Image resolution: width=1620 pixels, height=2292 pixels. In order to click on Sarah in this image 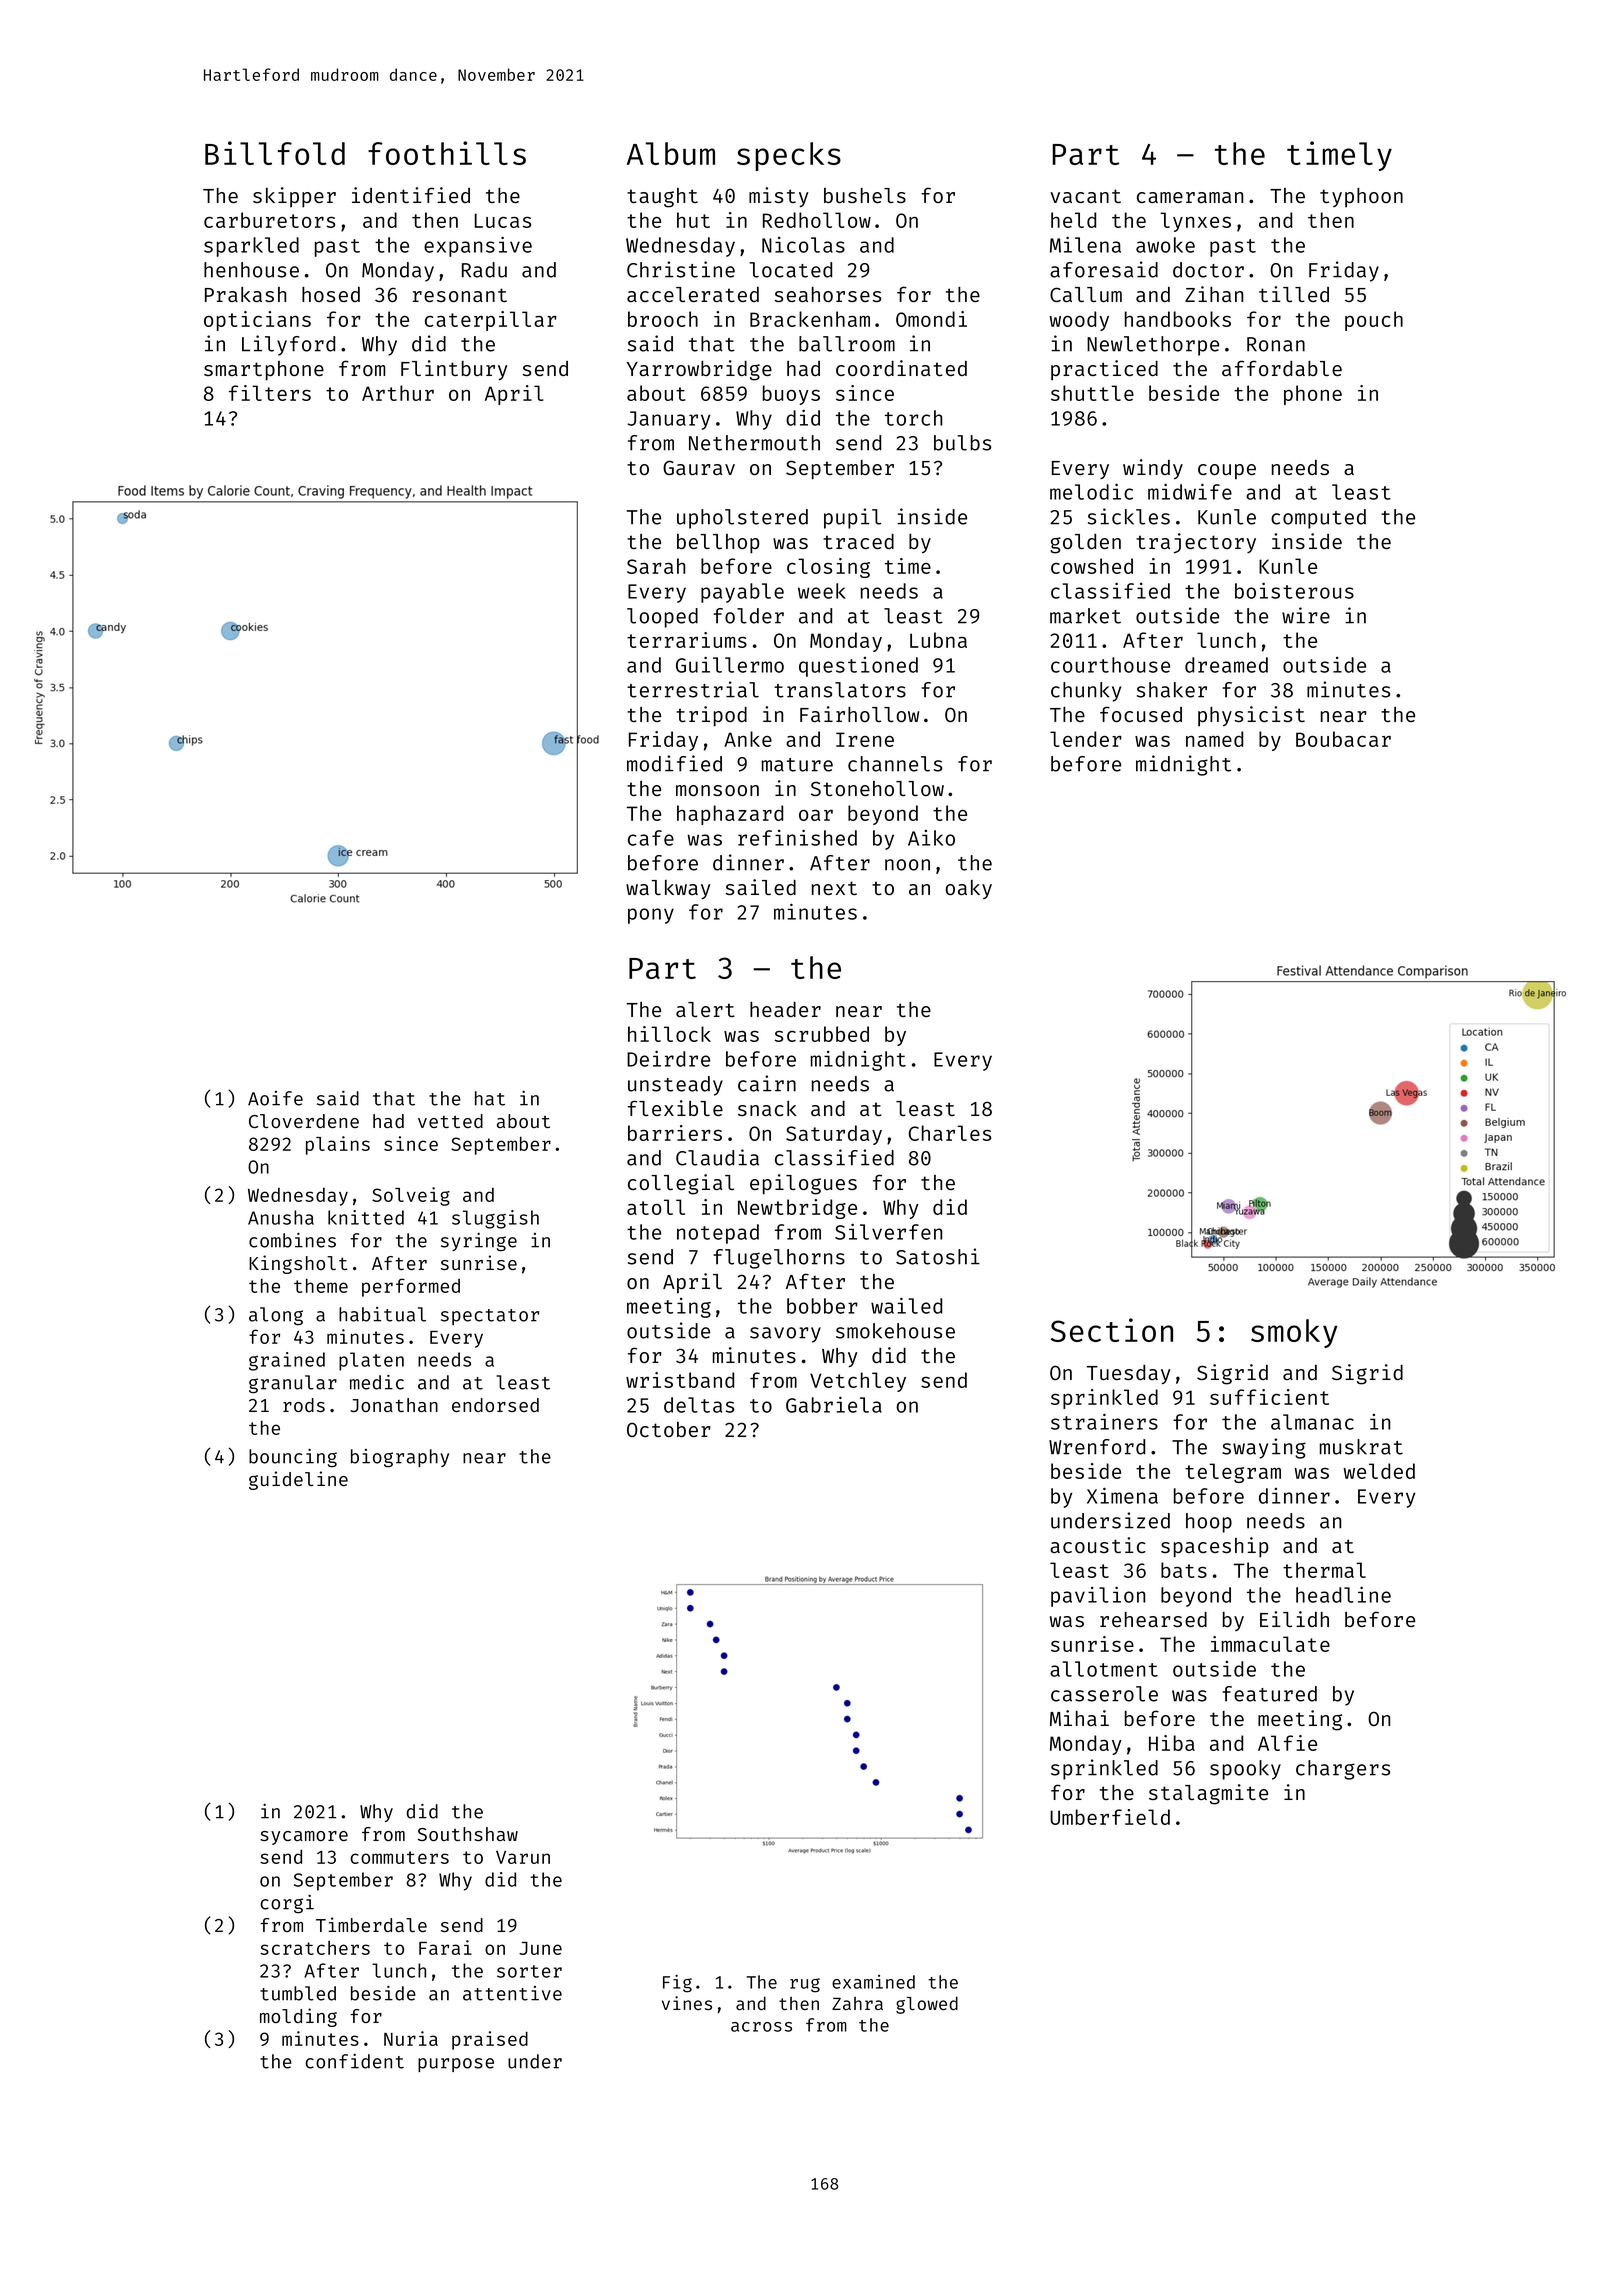, I will do `click(656, 566)`.
